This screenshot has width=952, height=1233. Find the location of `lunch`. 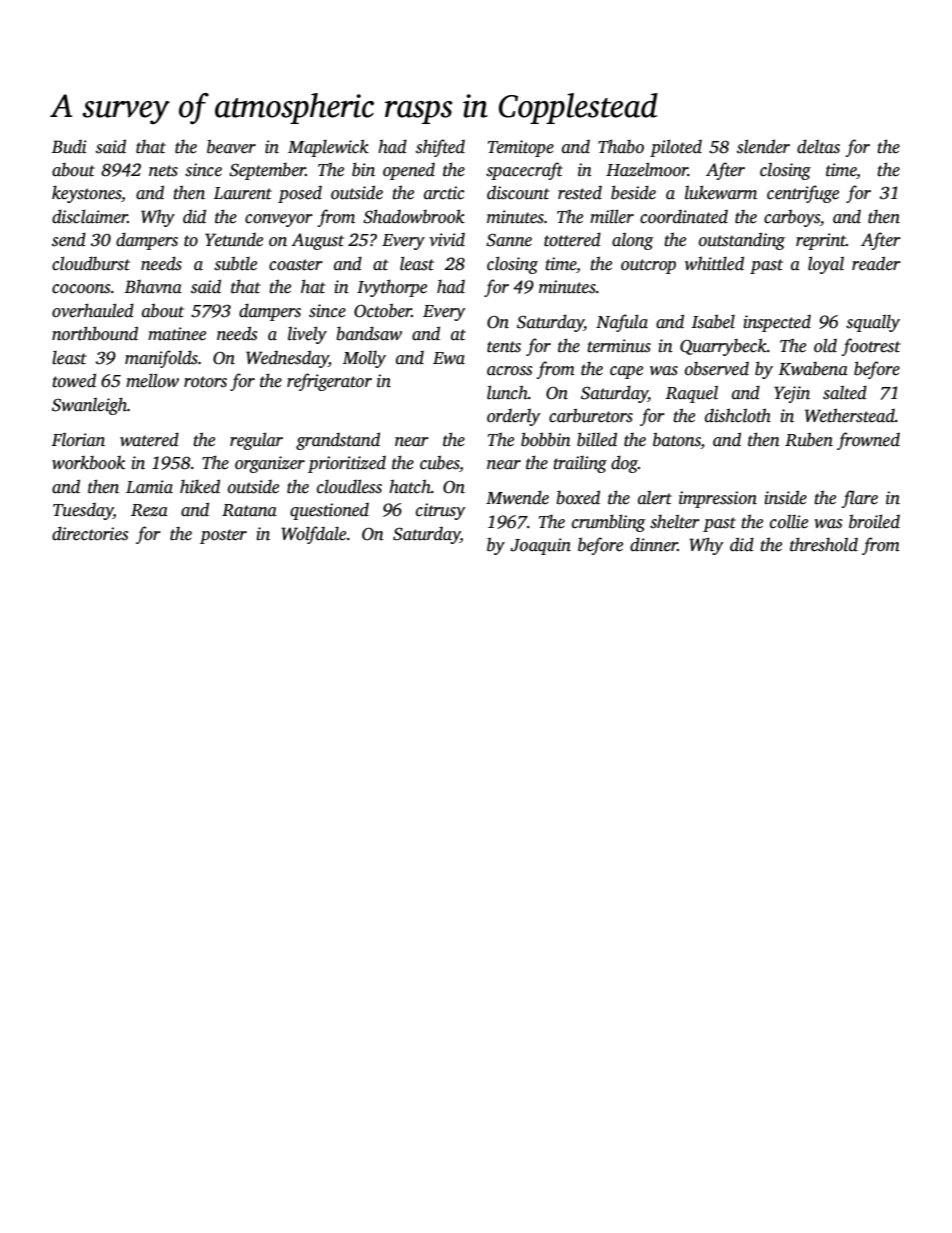

lunch is located at coordinates (507, 392).
